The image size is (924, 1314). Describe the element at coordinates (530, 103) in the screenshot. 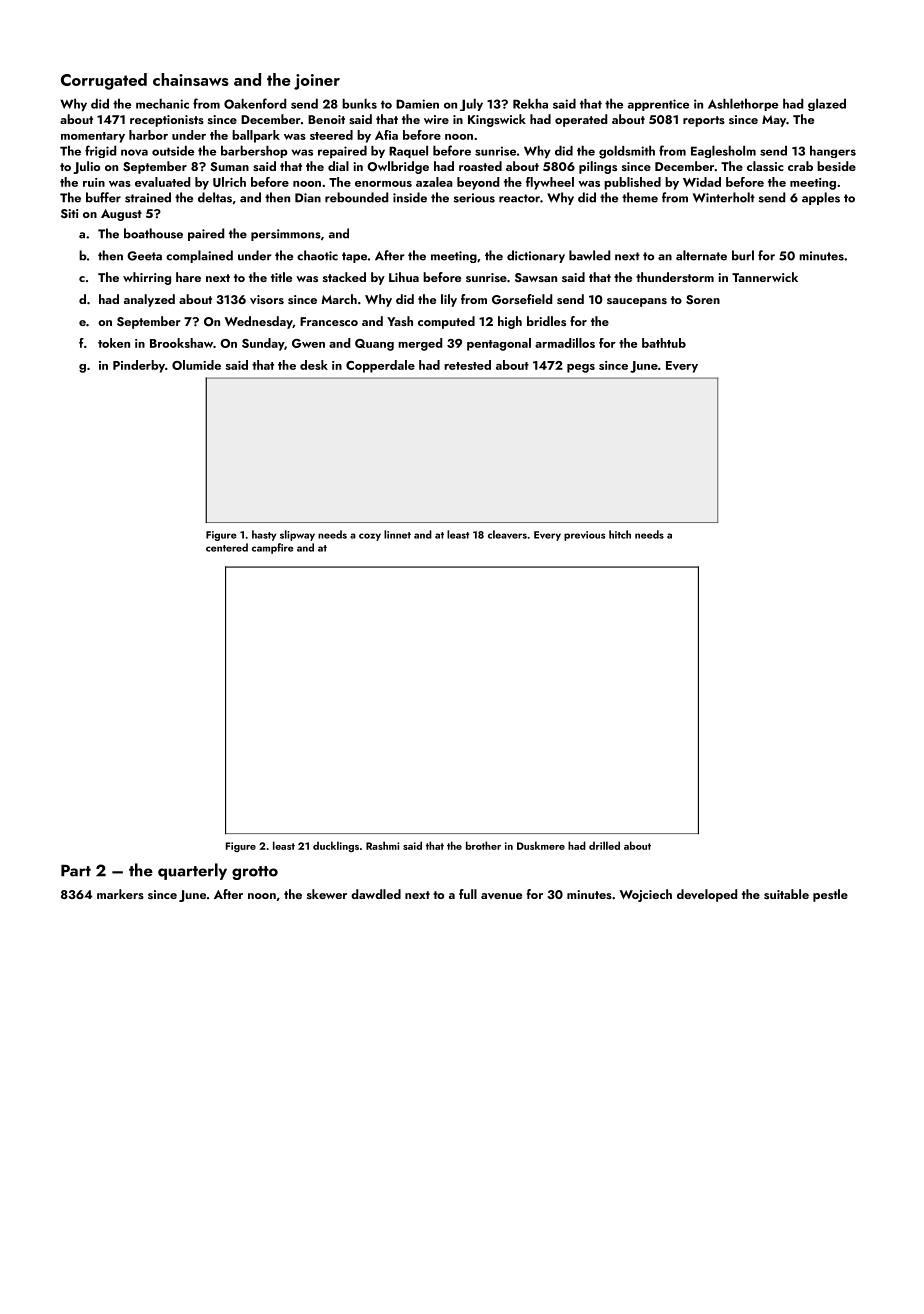

I see `Rekha` at that location.
